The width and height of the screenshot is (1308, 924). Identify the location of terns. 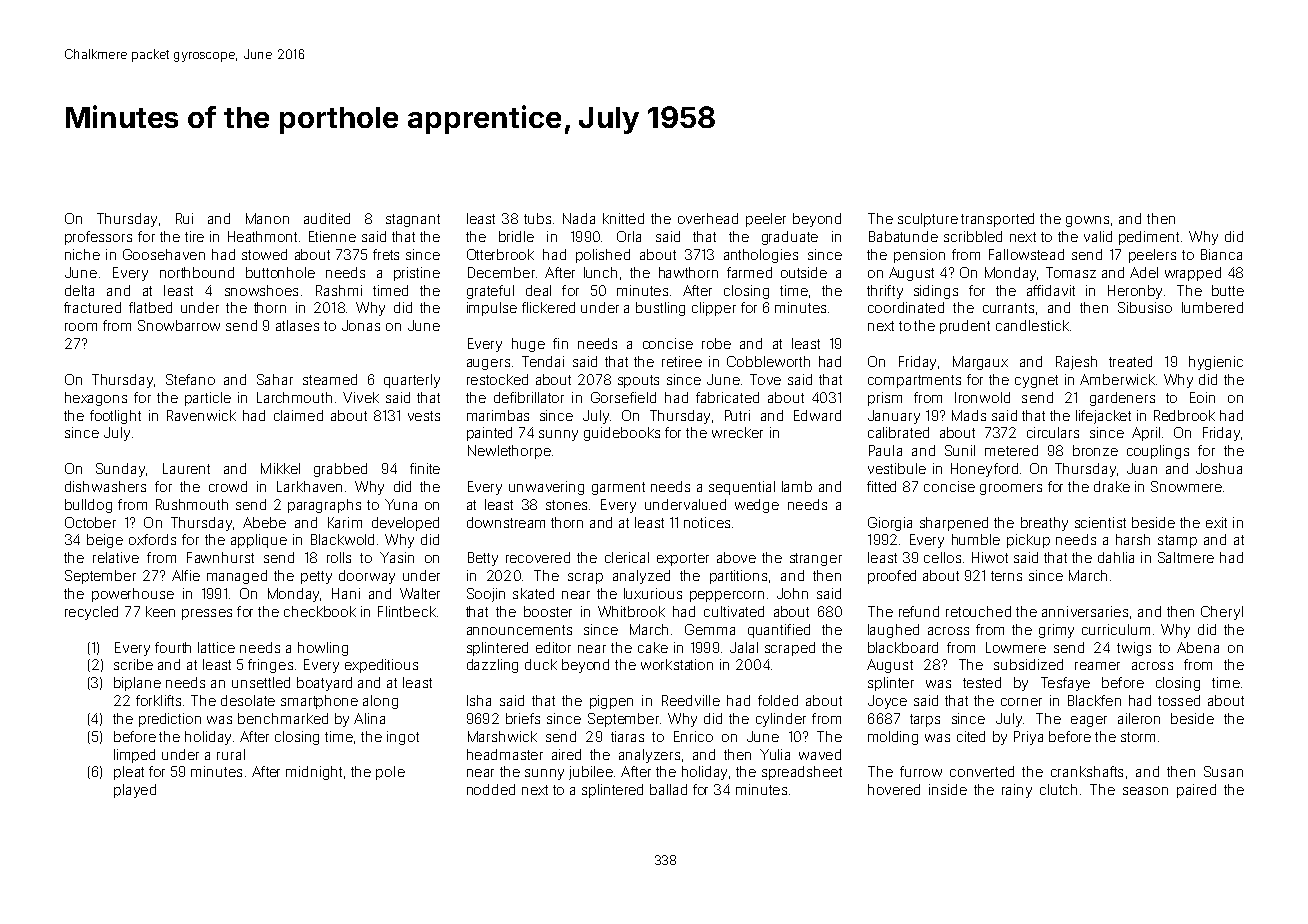
(1006, 576).
